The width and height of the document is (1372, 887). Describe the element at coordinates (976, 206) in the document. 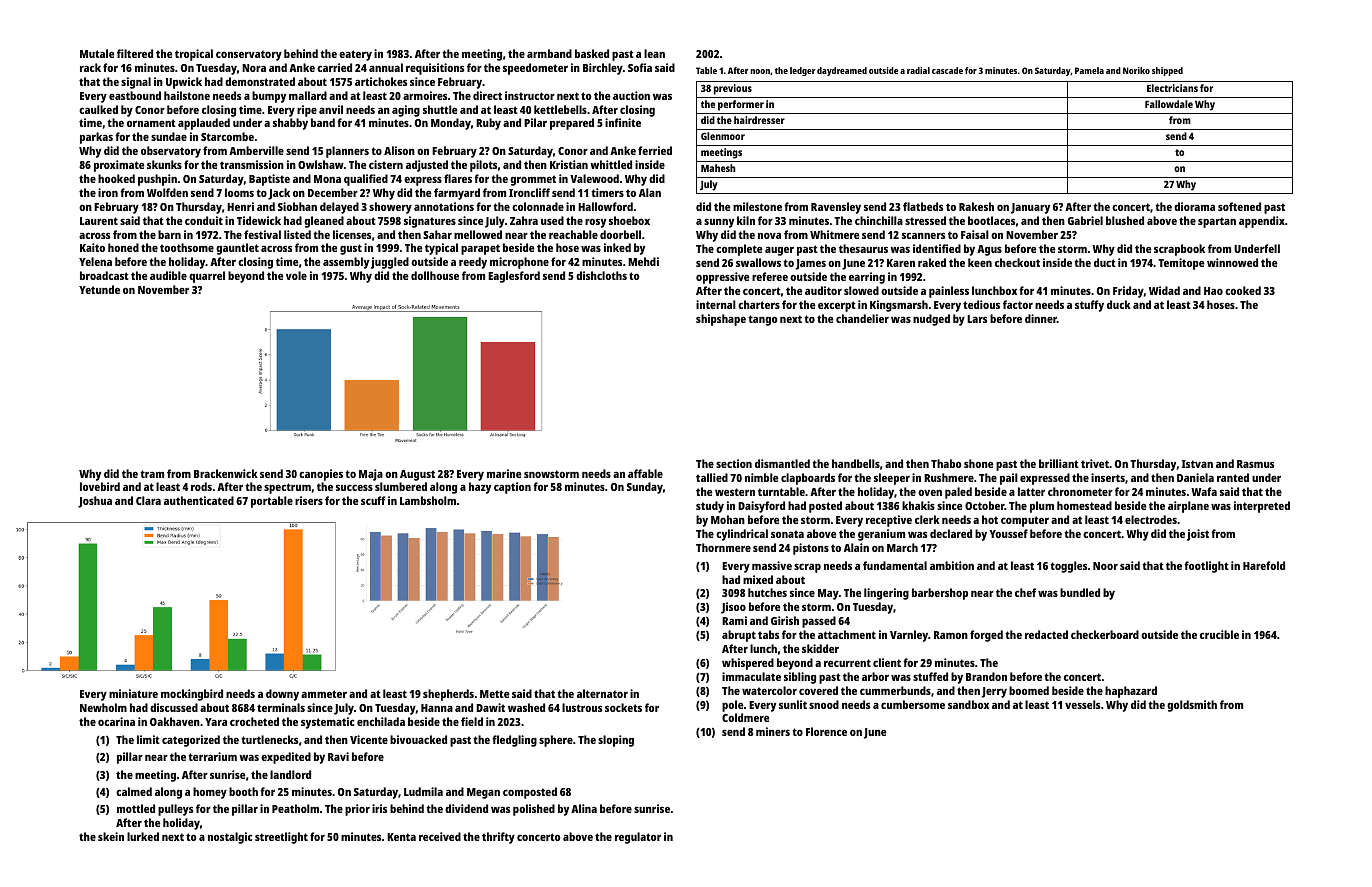

I see `Rakesh` at that location.
